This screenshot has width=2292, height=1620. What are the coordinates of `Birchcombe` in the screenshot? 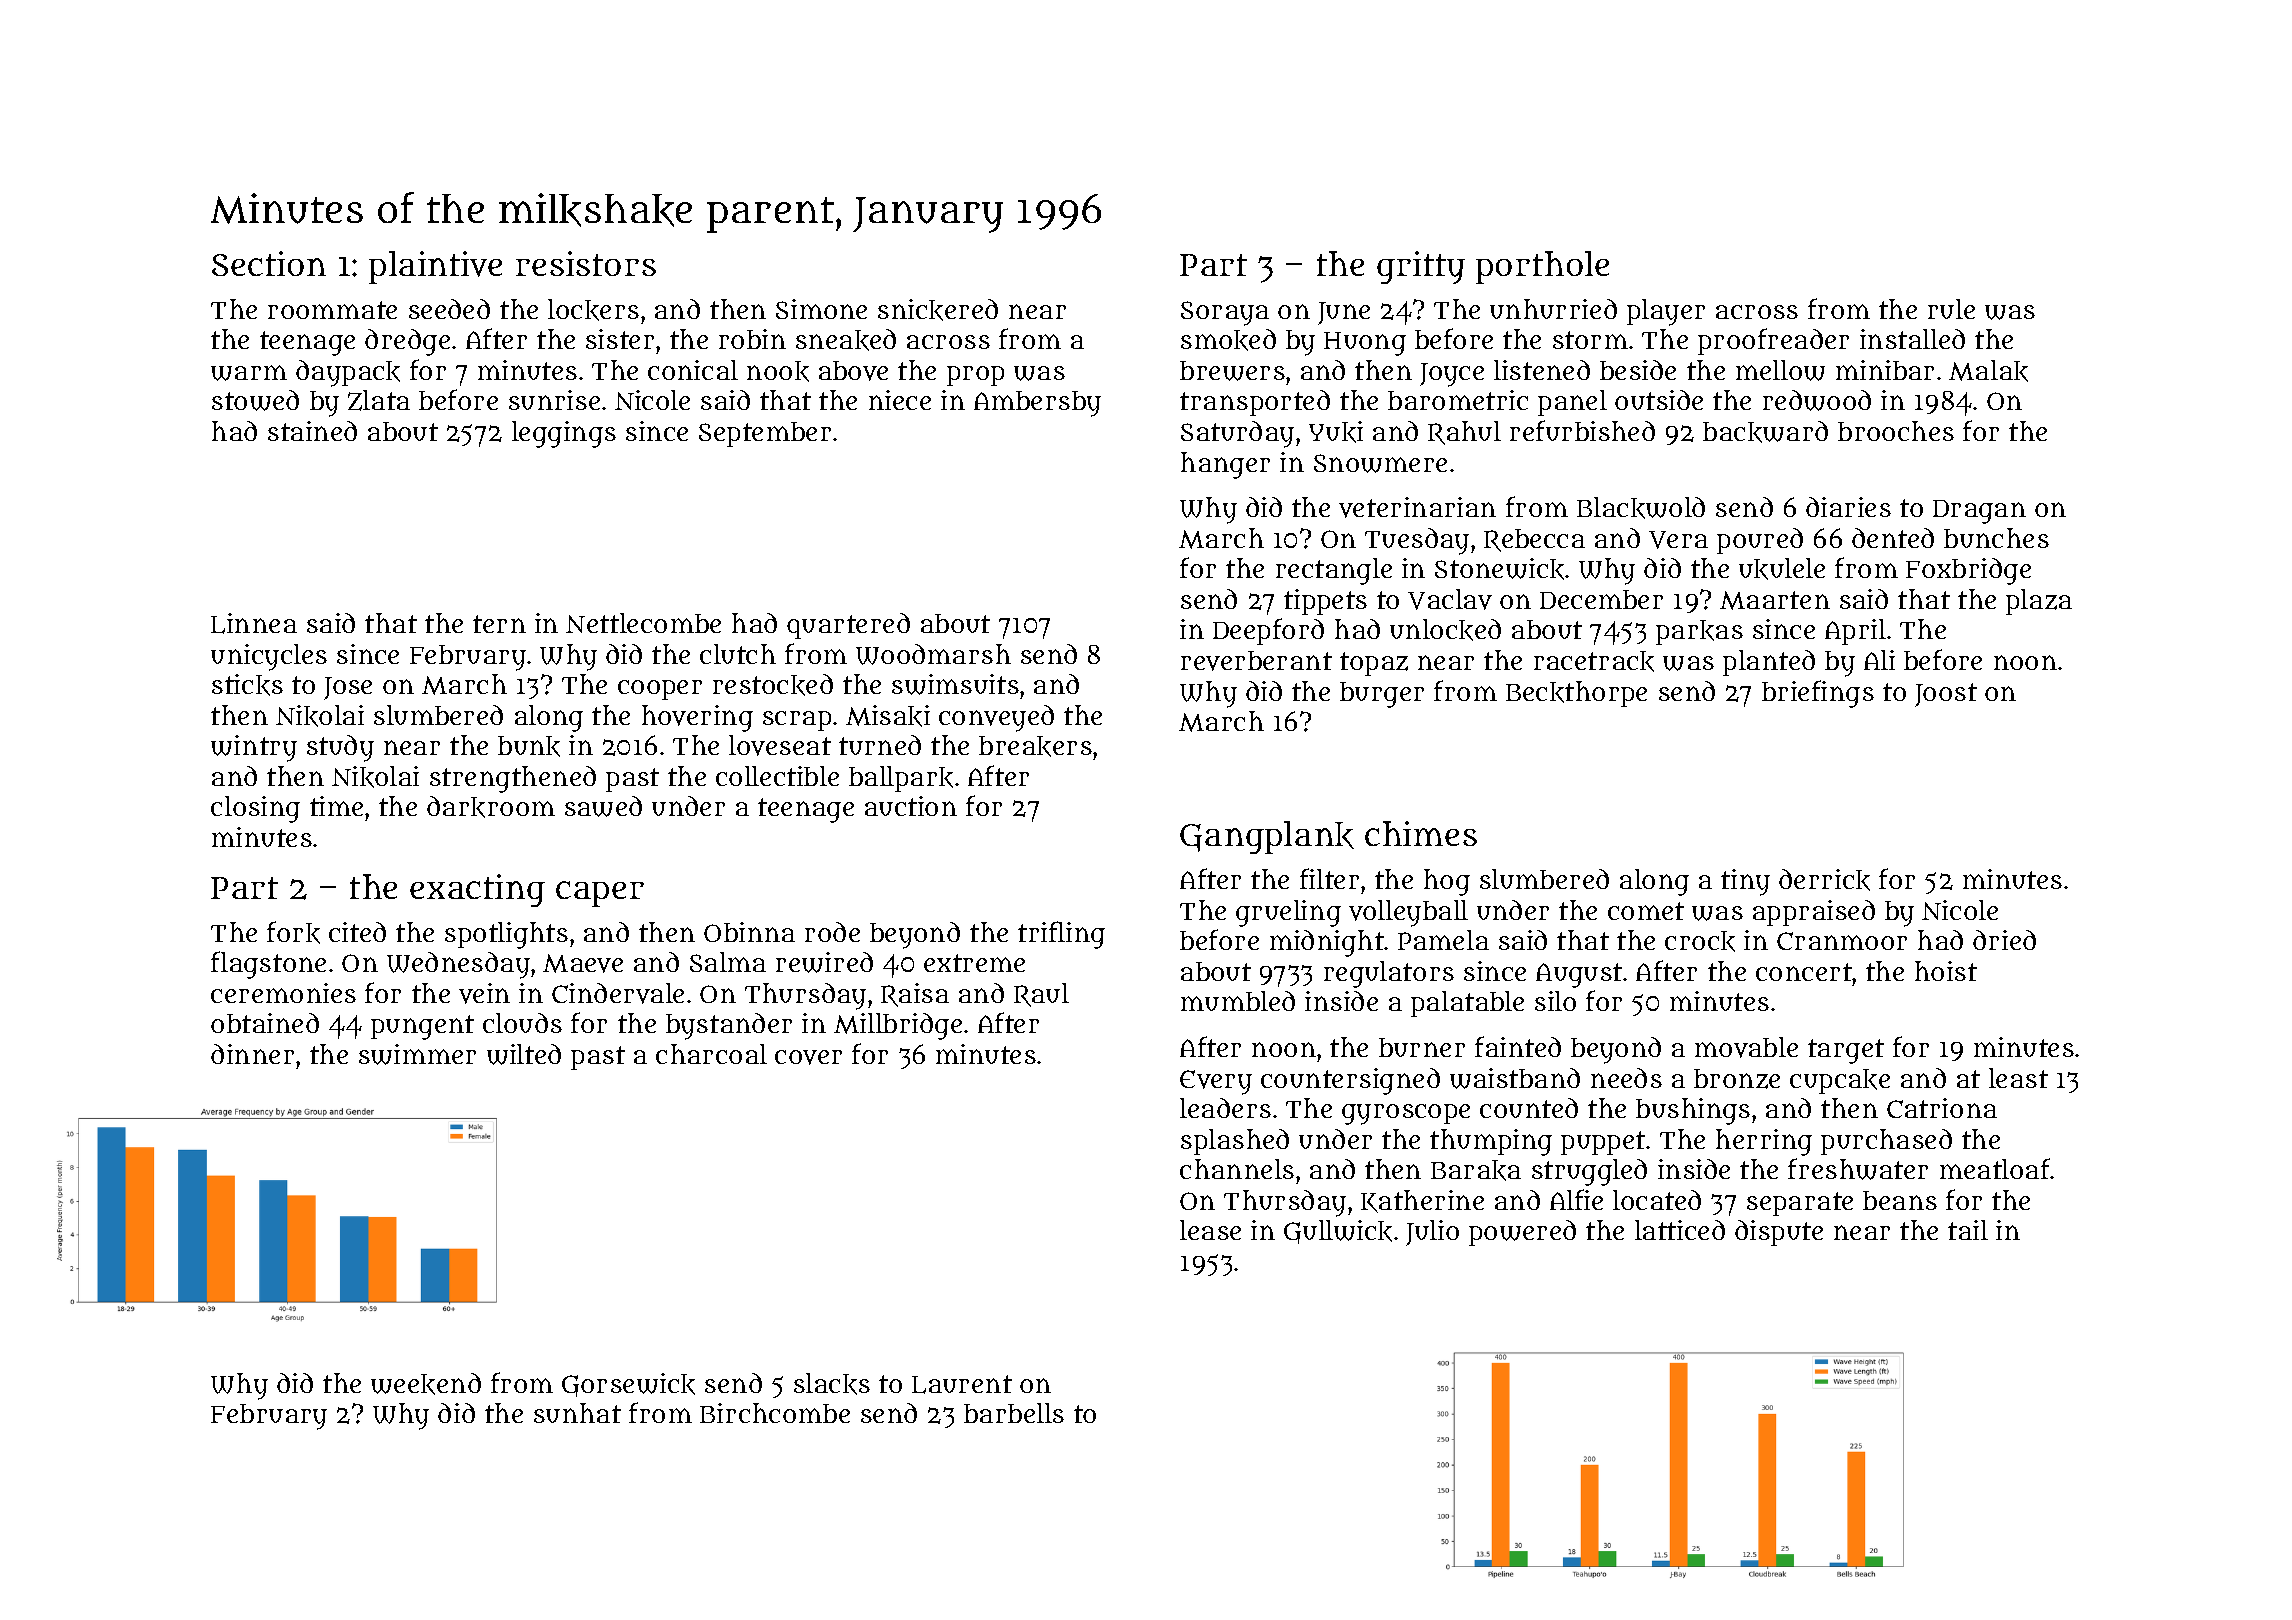 It's located at (775, 1413).
